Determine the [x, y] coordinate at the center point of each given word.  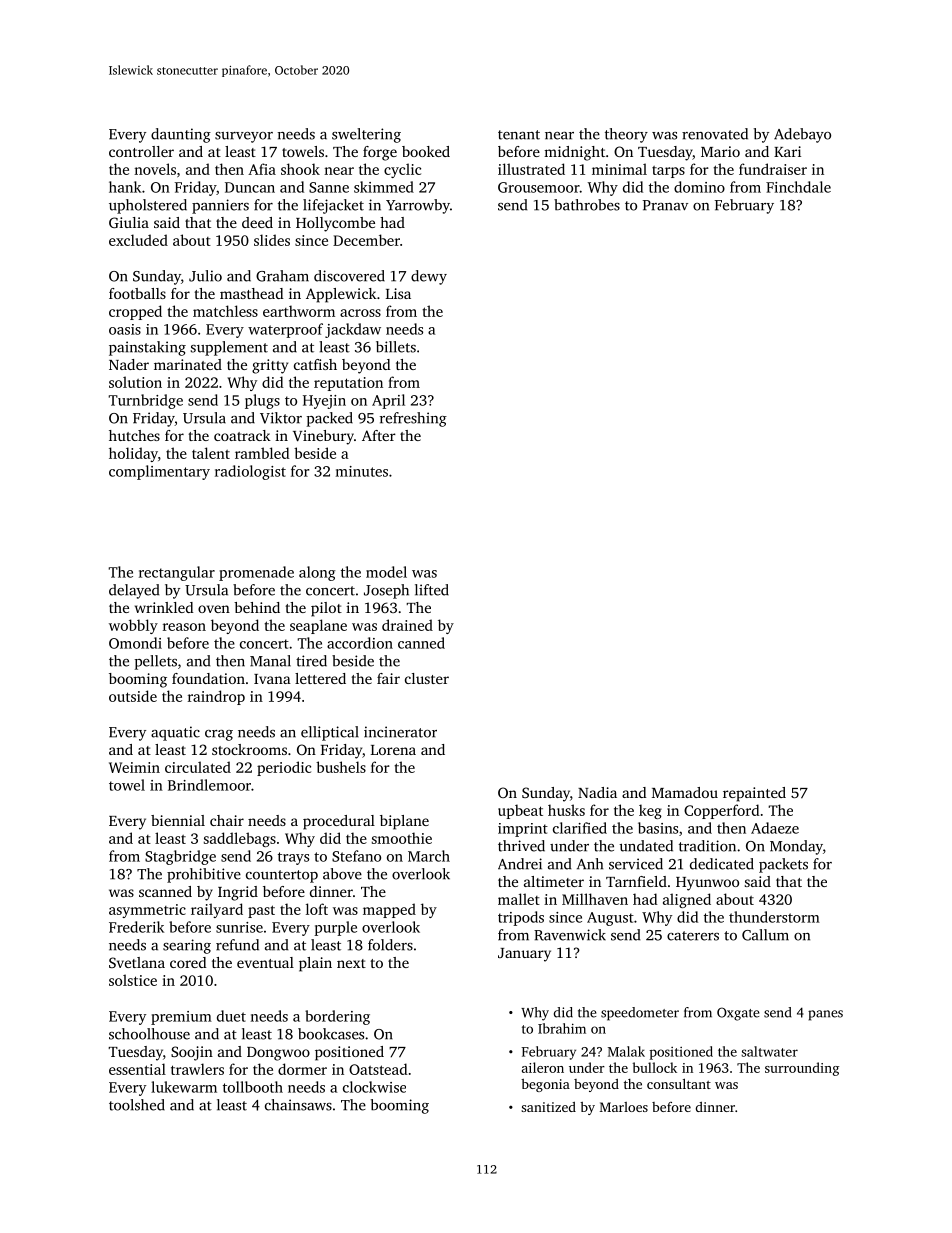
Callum [765, 935]
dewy [429, 277]
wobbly [133, 626]
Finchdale [798, 187]
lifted [432, 590]
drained [407, 625]
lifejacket [333, 206]
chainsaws [298, 1105]
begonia [545, 1085]
